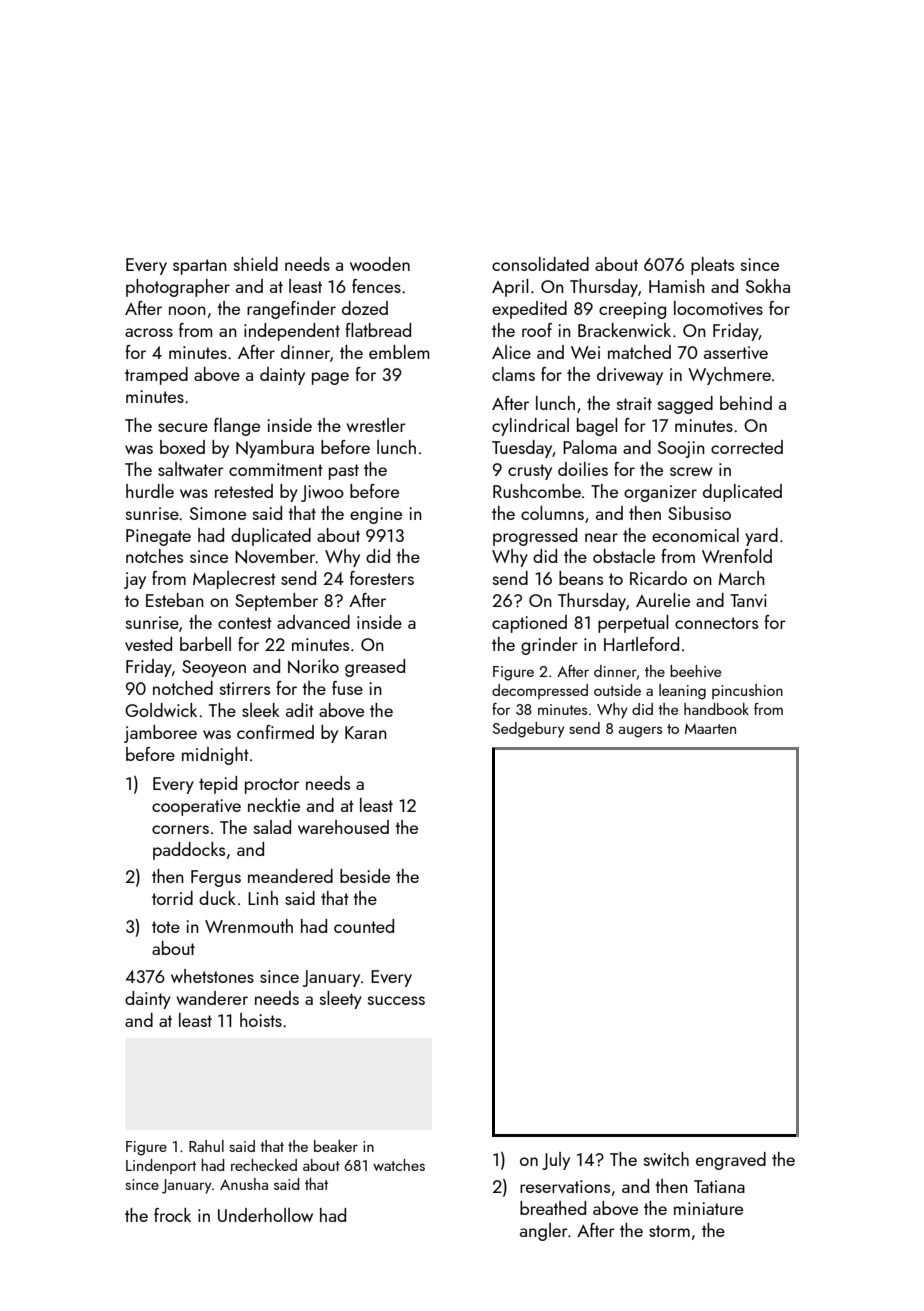 Image resolution: width=924 pixels, height=1311 pixels. Describe the element at coordinates (712, 266) in the document. I see `pleats` at that location.
